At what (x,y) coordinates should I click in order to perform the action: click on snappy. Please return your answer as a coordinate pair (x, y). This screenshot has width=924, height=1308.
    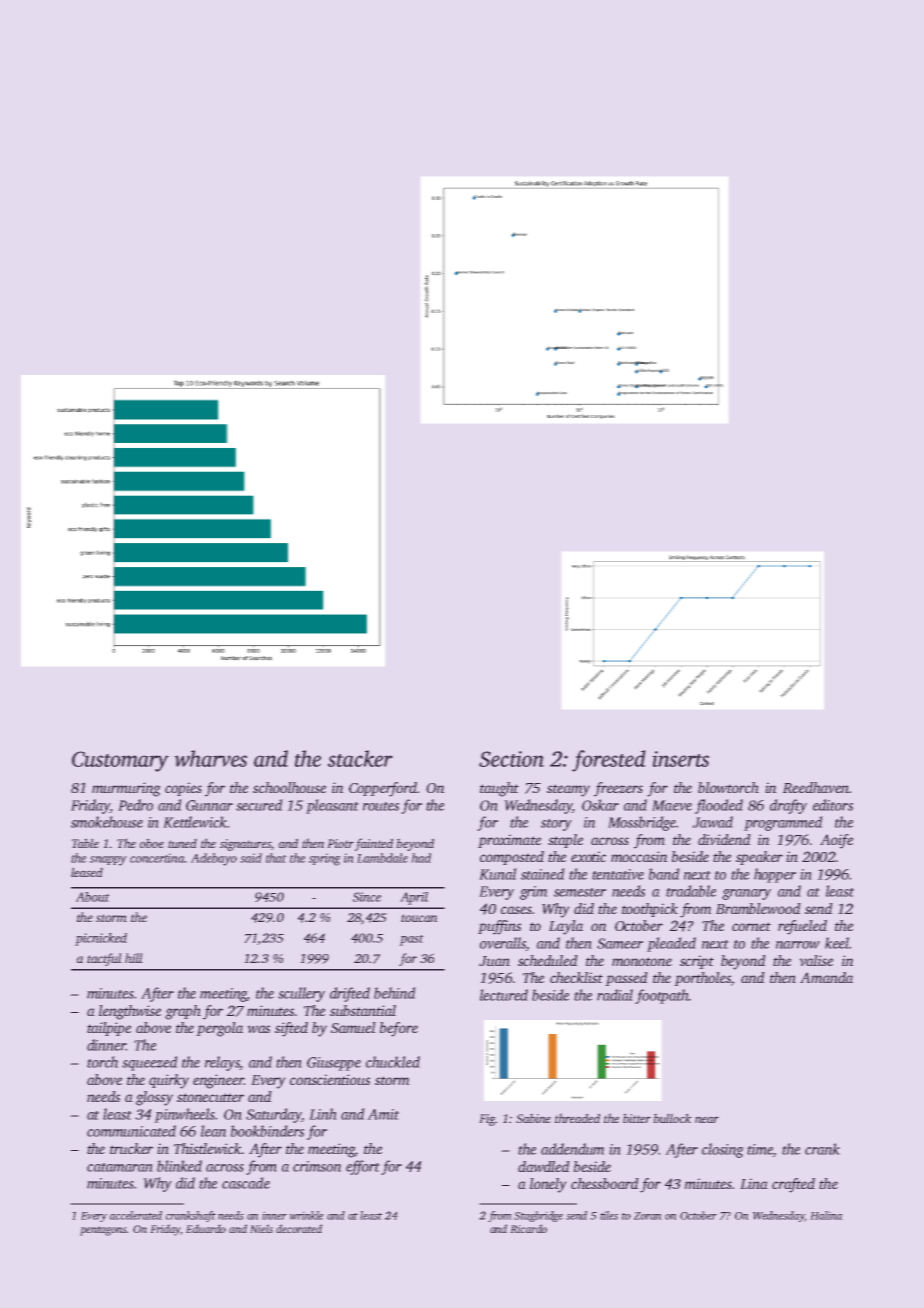
    Looking at the image, I should click on (108, 861).
